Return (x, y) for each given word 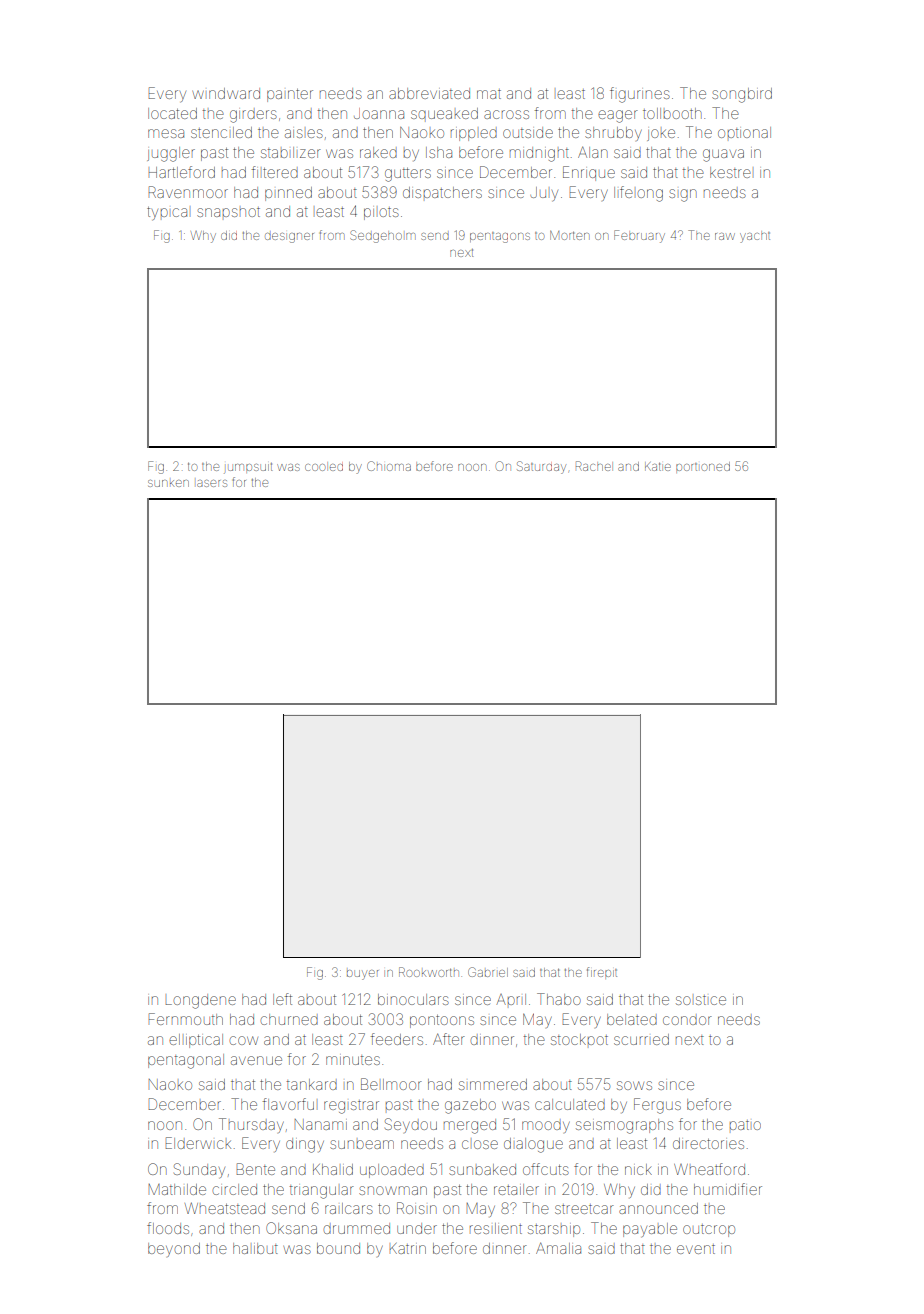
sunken (168, 483)
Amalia (558, 1248)
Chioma (389, 466)
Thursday (251, 1125)
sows (634, 1085)
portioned (703, 466)
